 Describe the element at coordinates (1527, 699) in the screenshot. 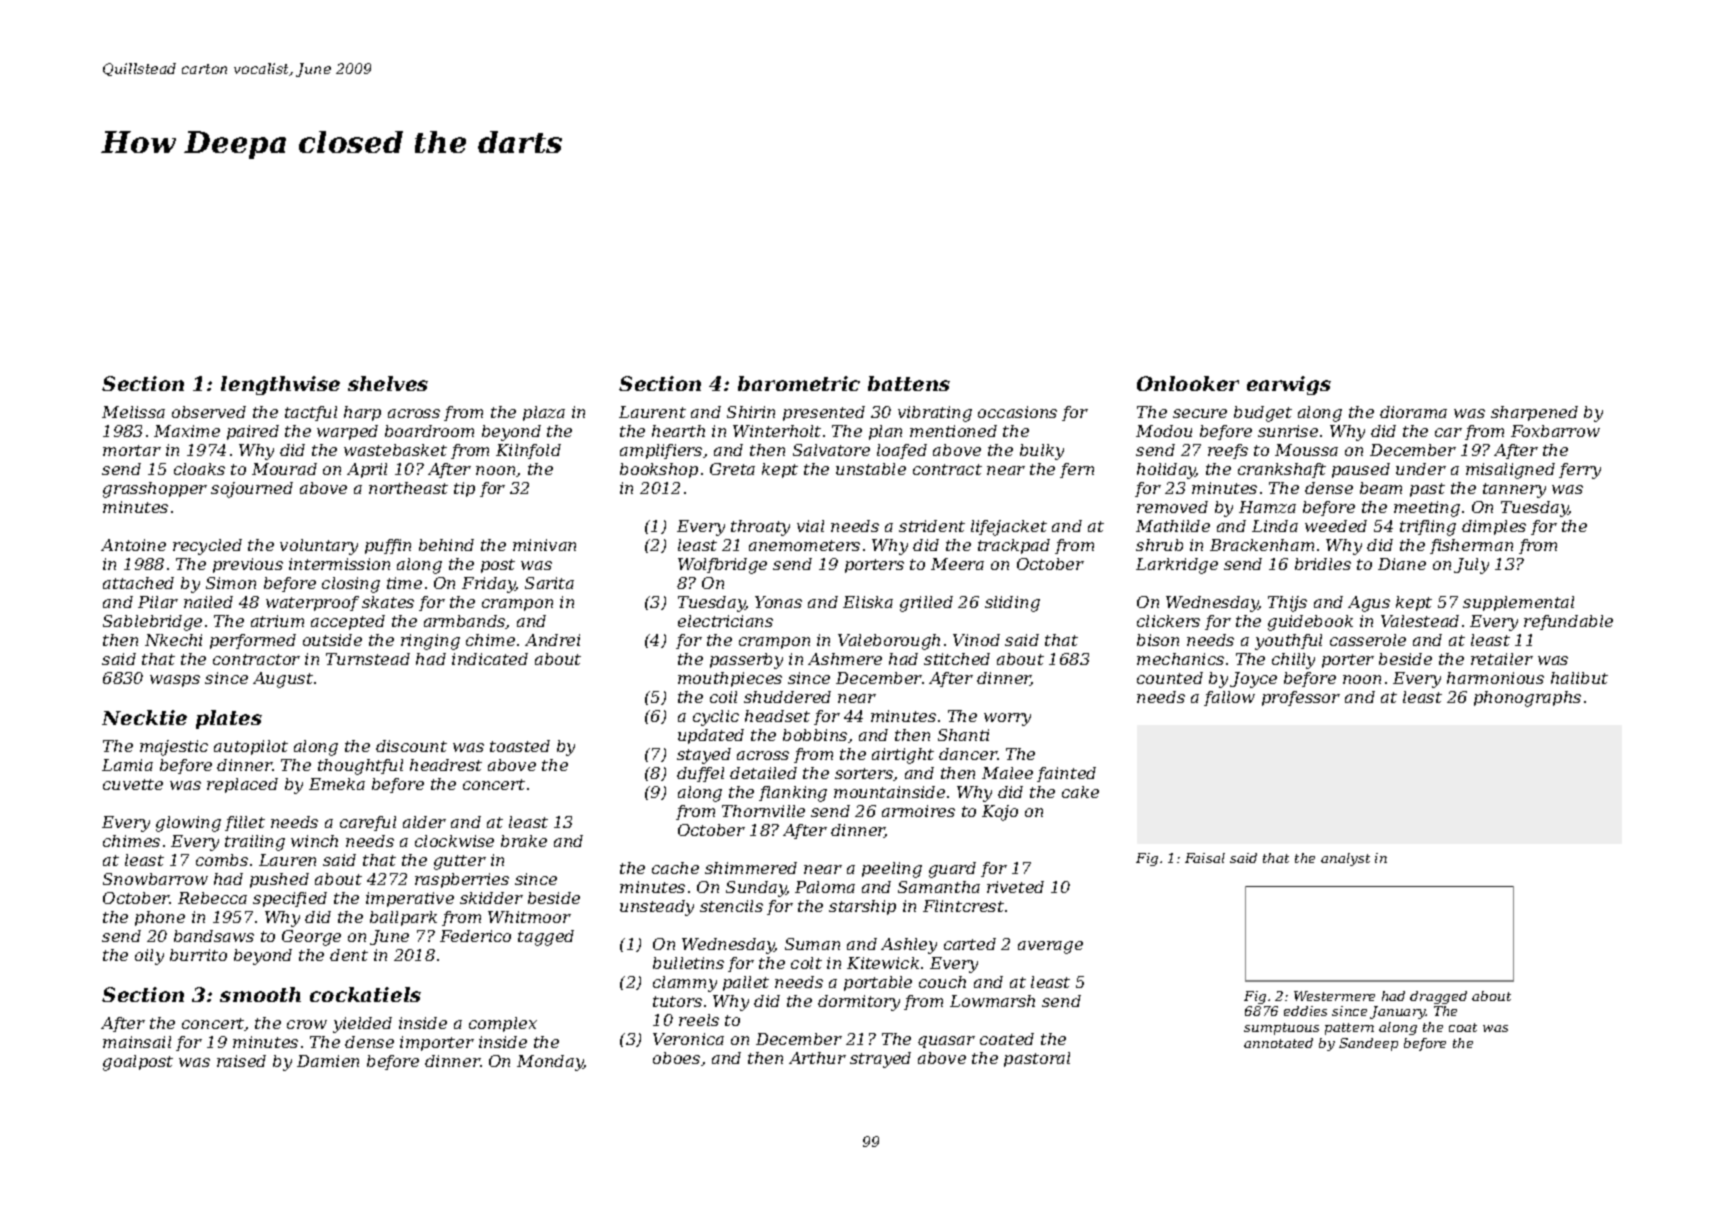

I see `phonographs` at that location.
